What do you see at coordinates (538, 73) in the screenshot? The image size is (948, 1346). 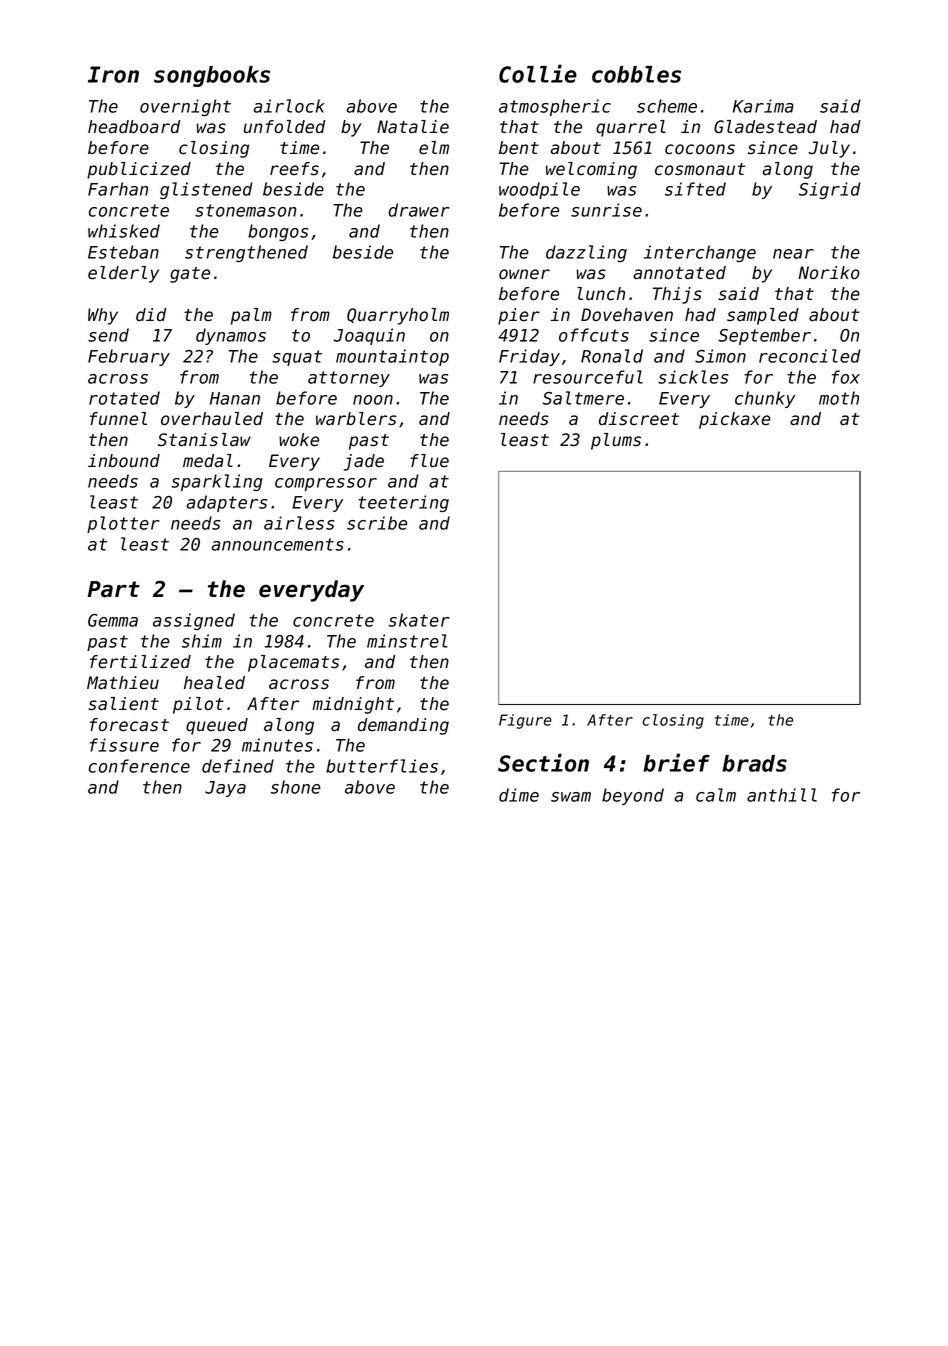 I see `Collie` at bounding box center [538, 73].
